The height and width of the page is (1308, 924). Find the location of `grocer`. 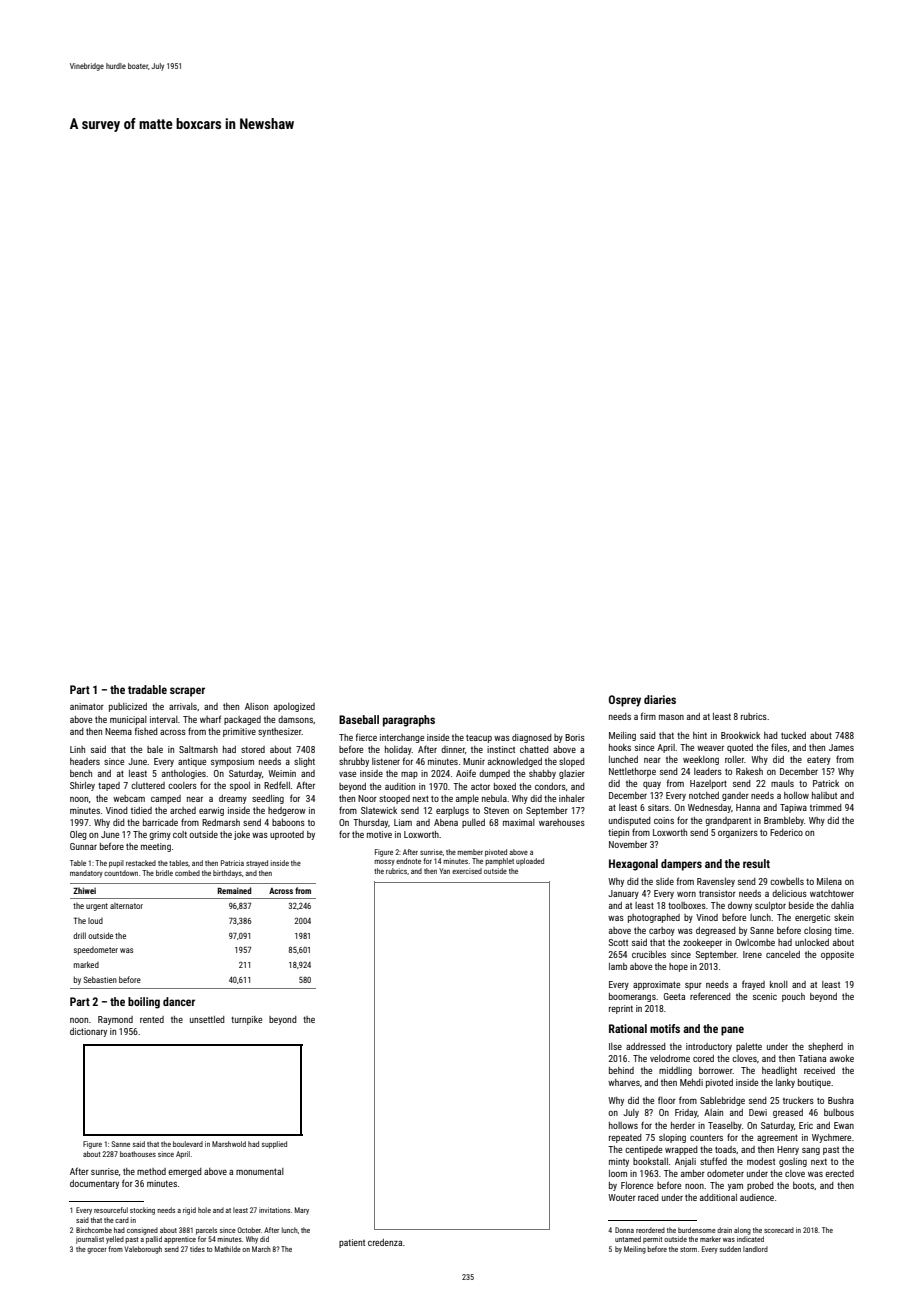

grocer is located at coordinates (97, 1251).
